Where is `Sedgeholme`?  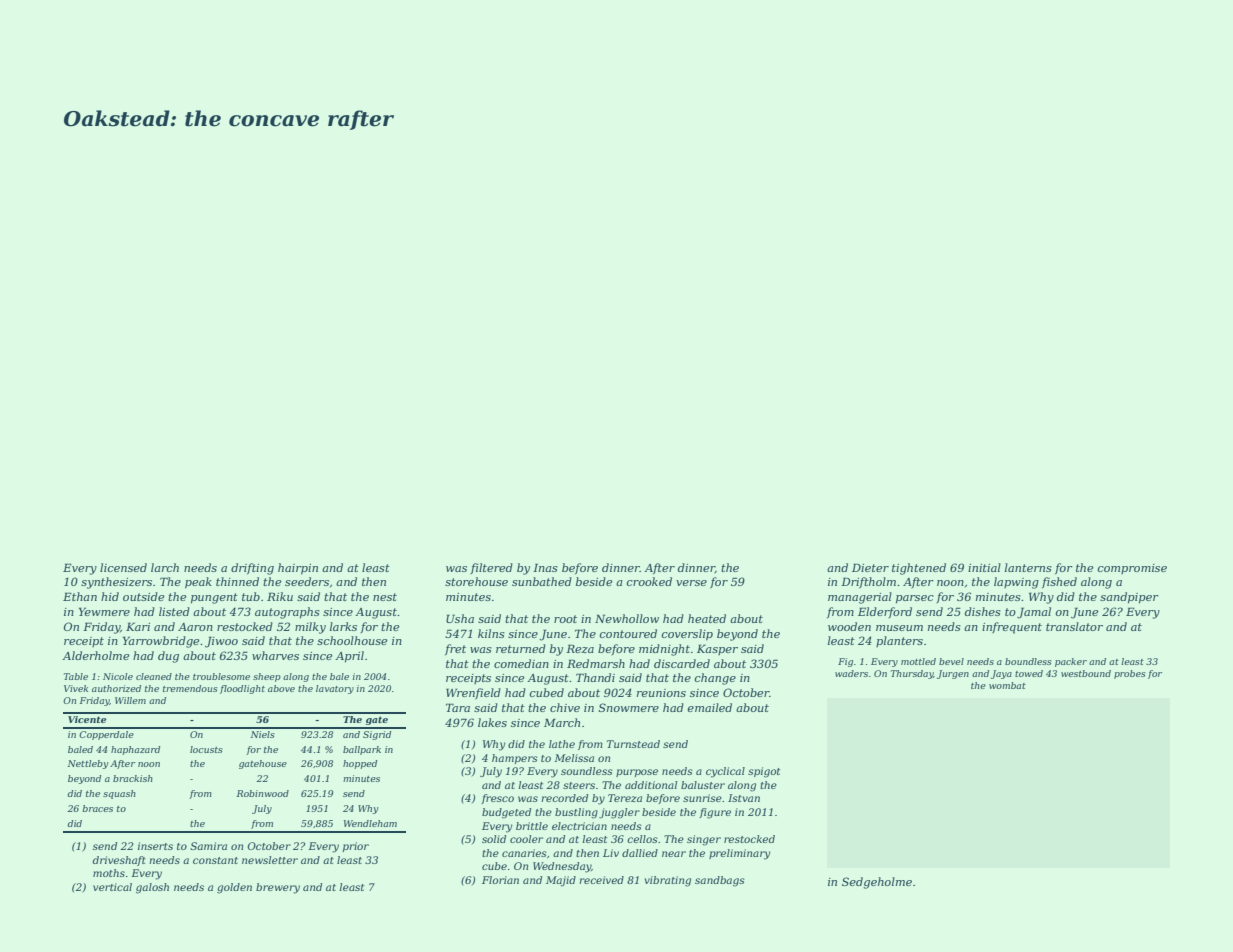 Sedgeholme is located at coordinates (877, 883).
